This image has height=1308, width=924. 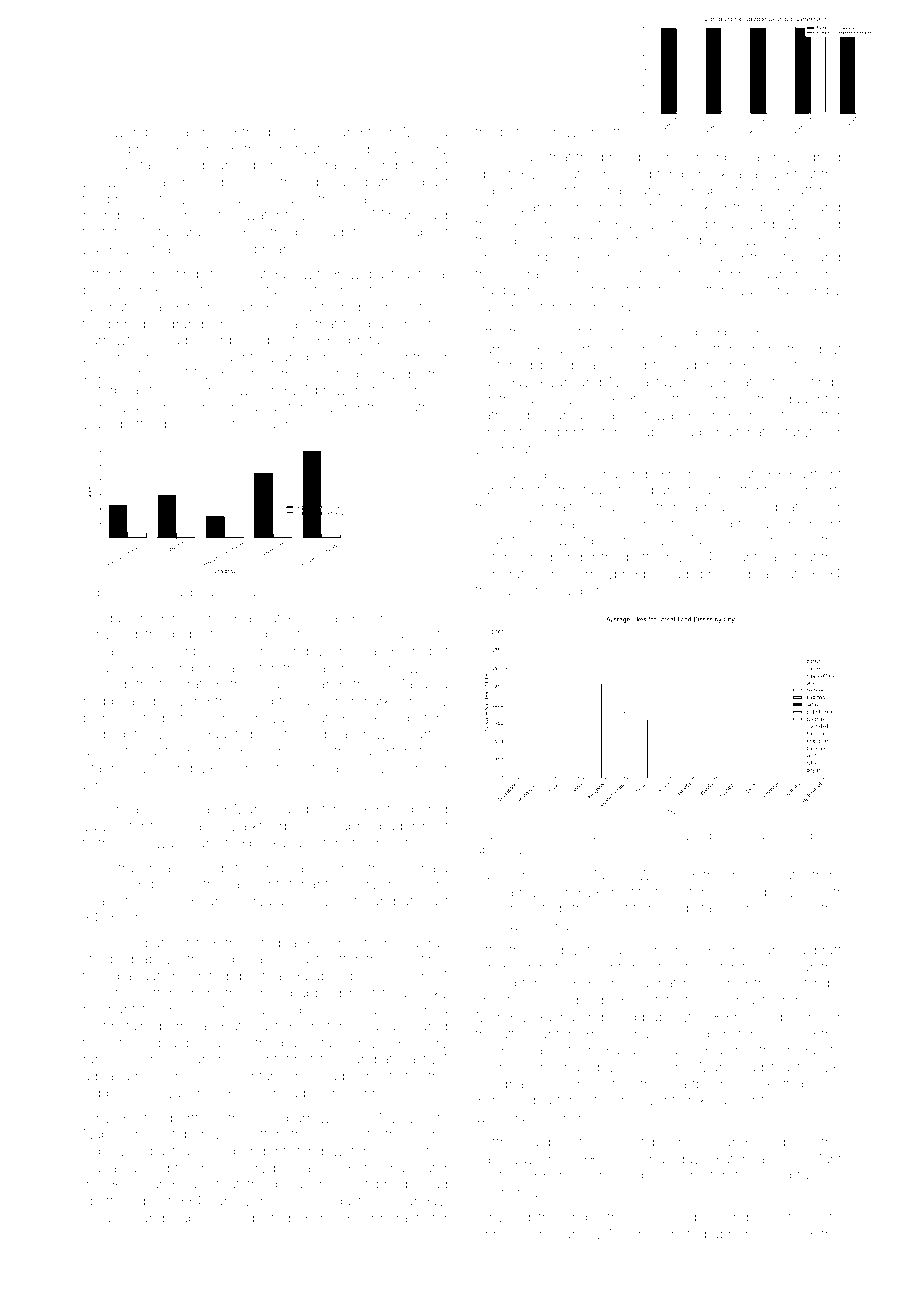 What do you see at coordinates (739, 556) in the image?
I see `Sharif` at bounding box center [739, 556].
